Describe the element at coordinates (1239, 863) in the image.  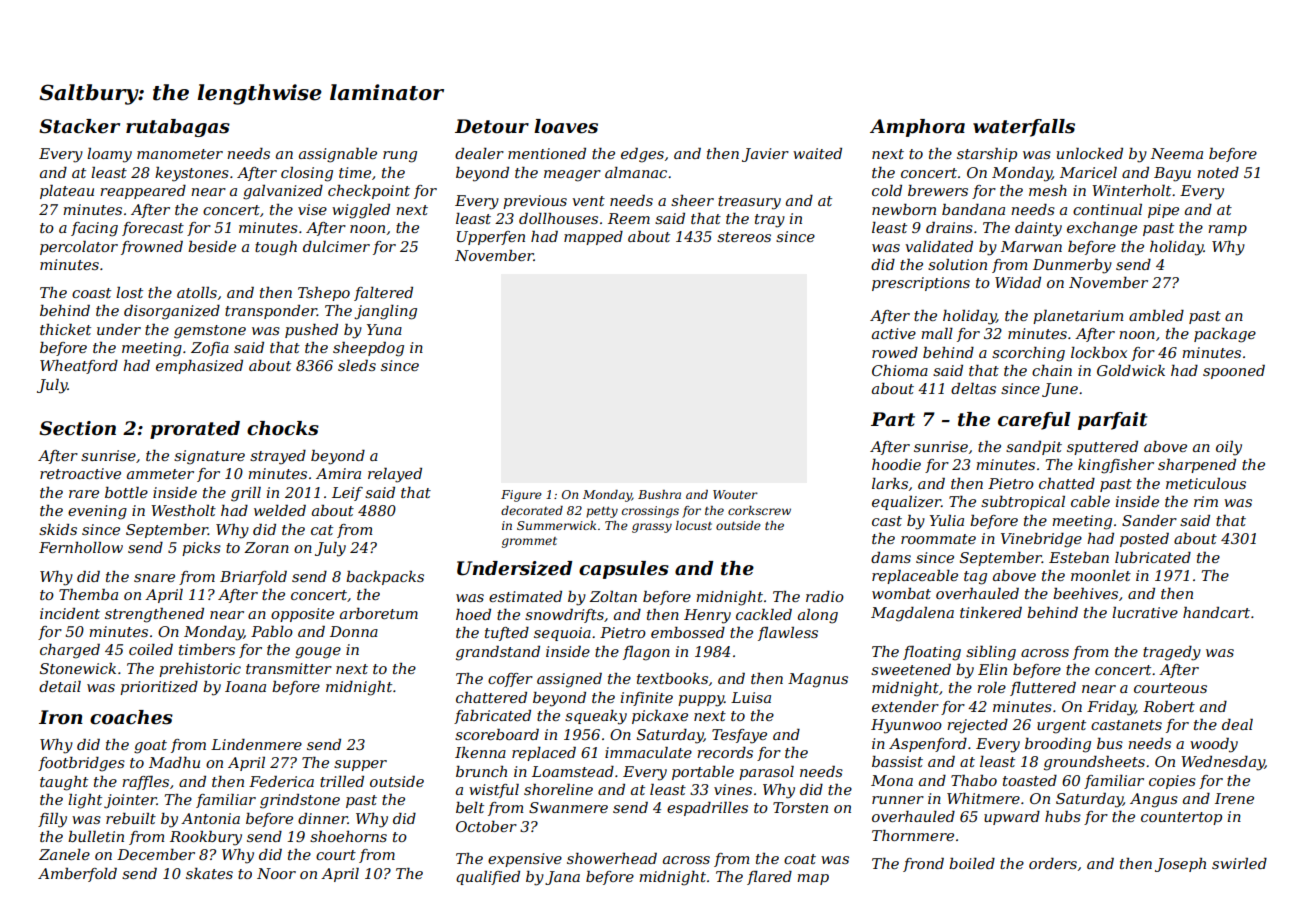
I see `swirled` at that location.
